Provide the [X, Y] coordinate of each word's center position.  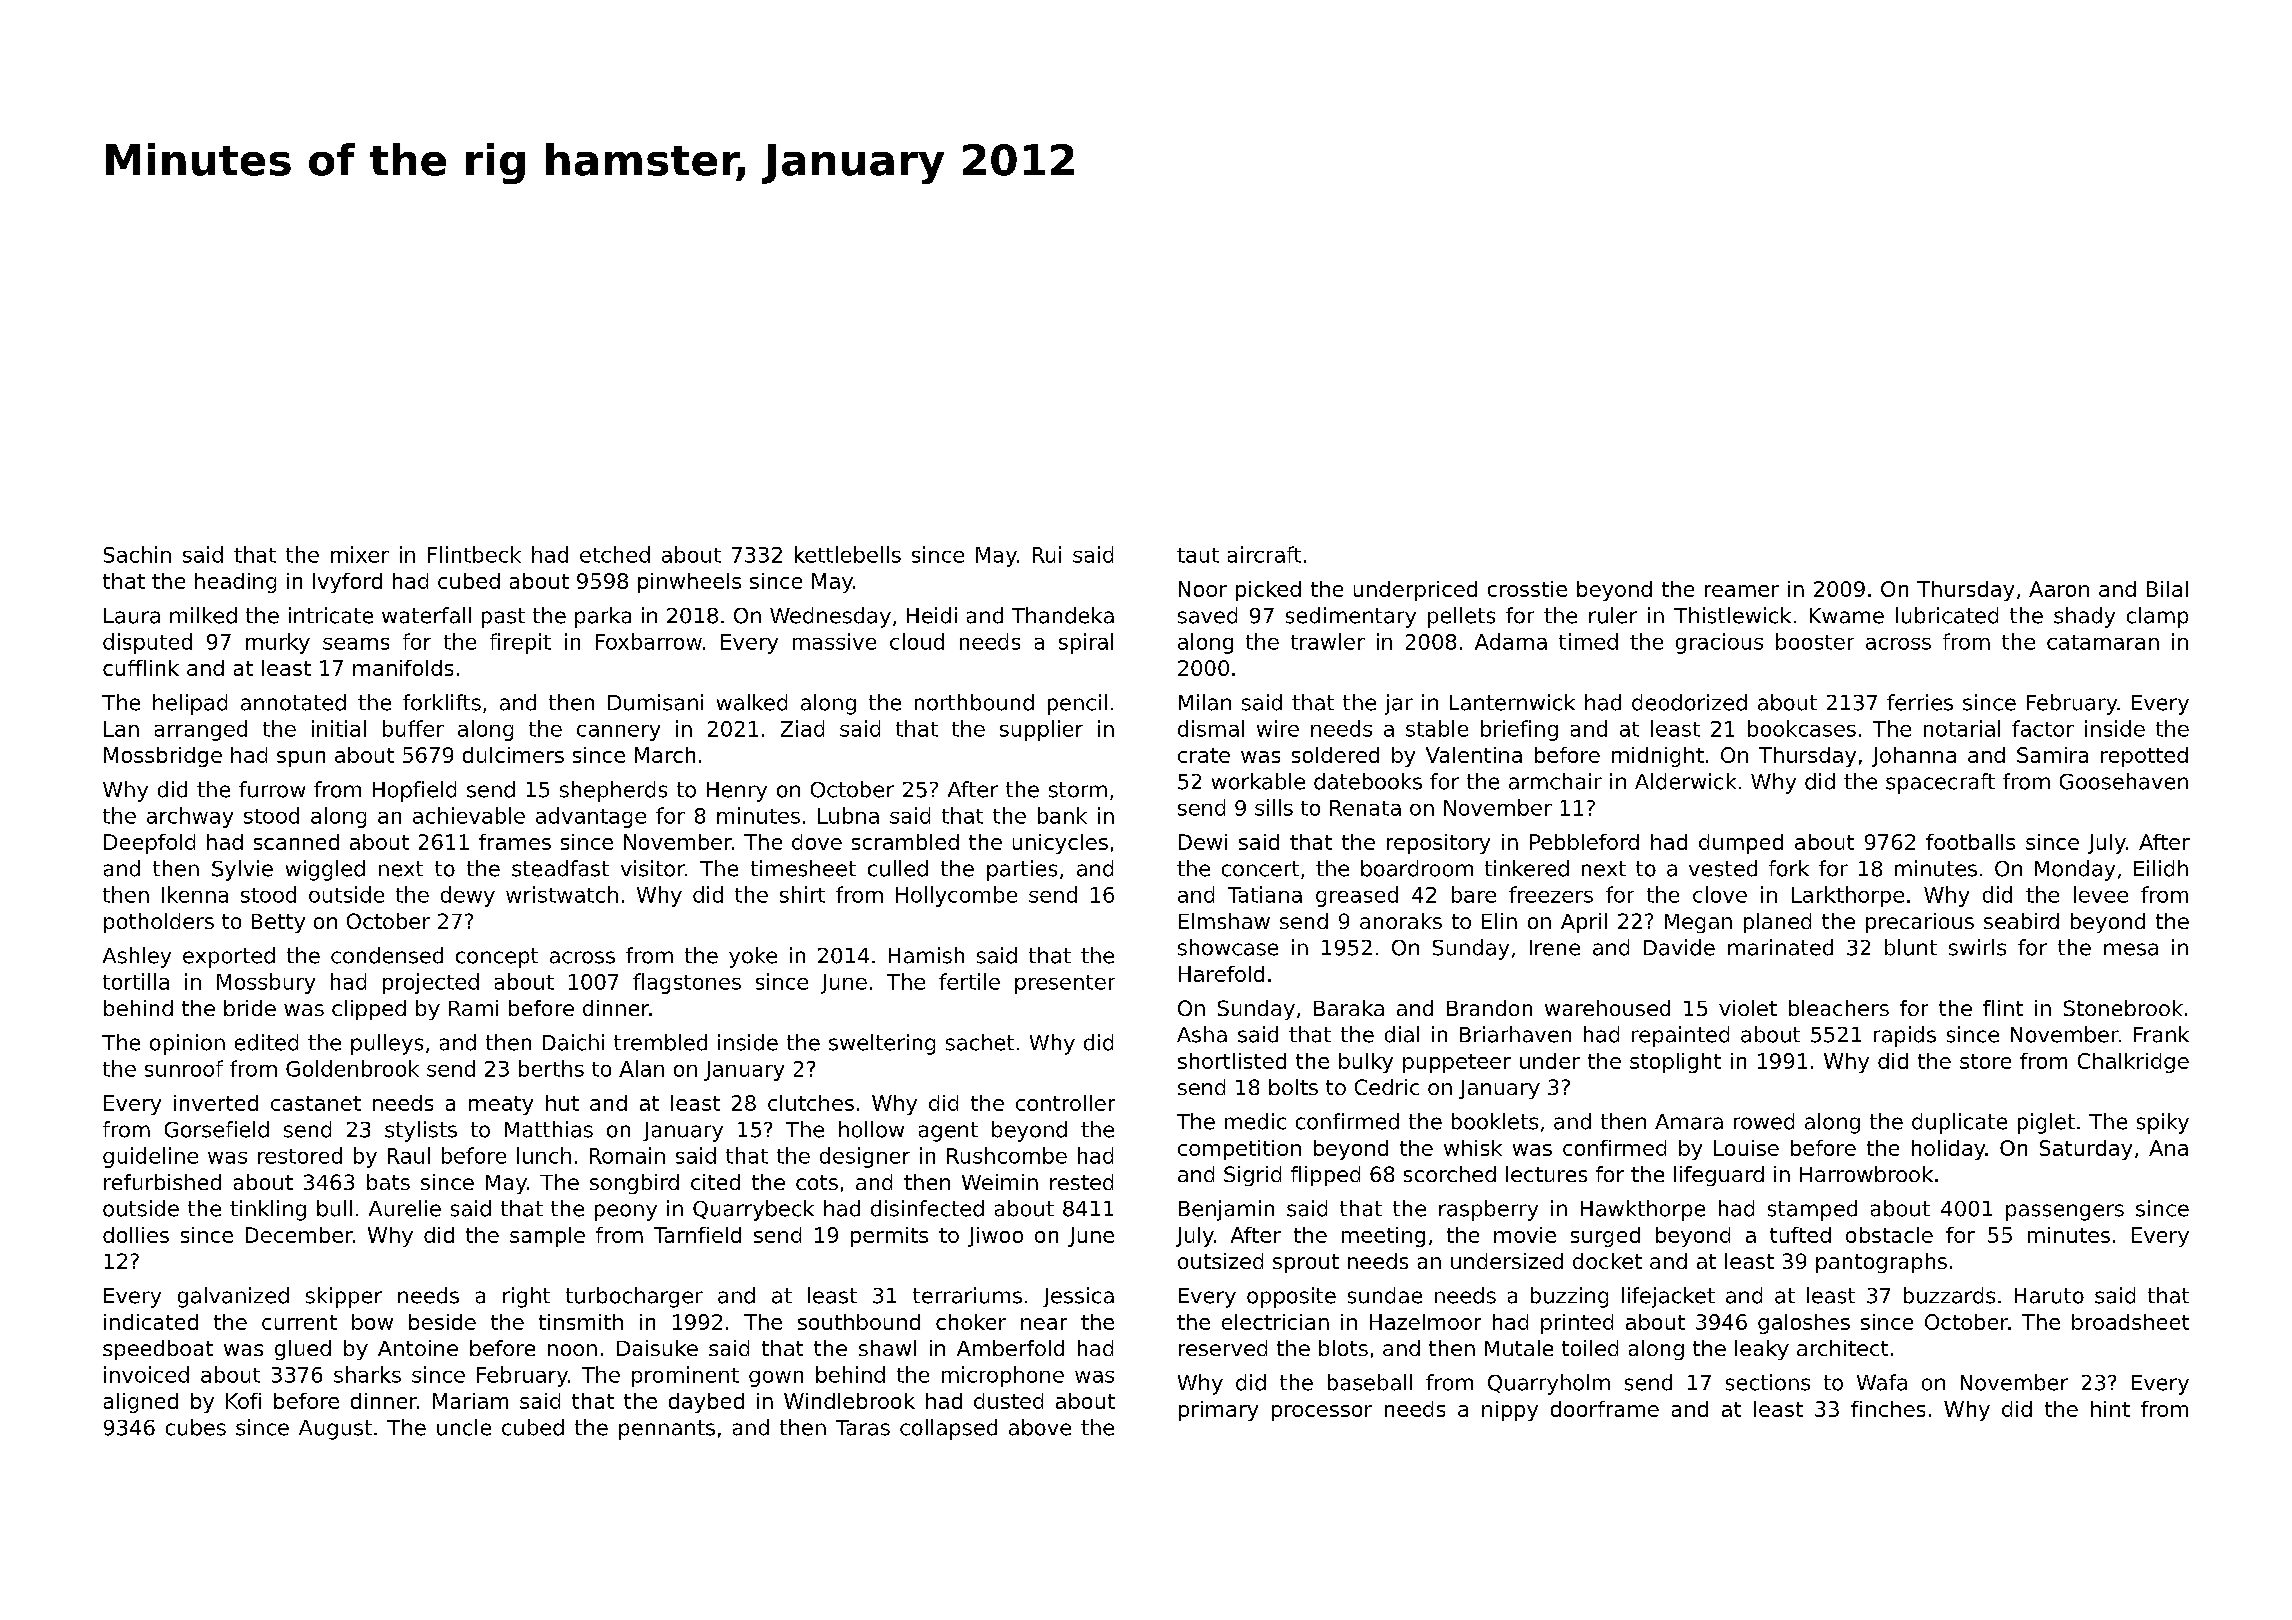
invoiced [146, 1374]
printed [1577, 1324]
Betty [278, 923]
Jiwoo [995, 1237]
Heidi [932, 615]
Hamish [926, 955]
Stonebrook [2123, 1008]
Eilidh [2161, 868]
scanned [296, 842]
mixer [360, 554]
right [526, 1297]
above [1040, 1427]
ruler [1613, 615]
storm [1078, 790]
